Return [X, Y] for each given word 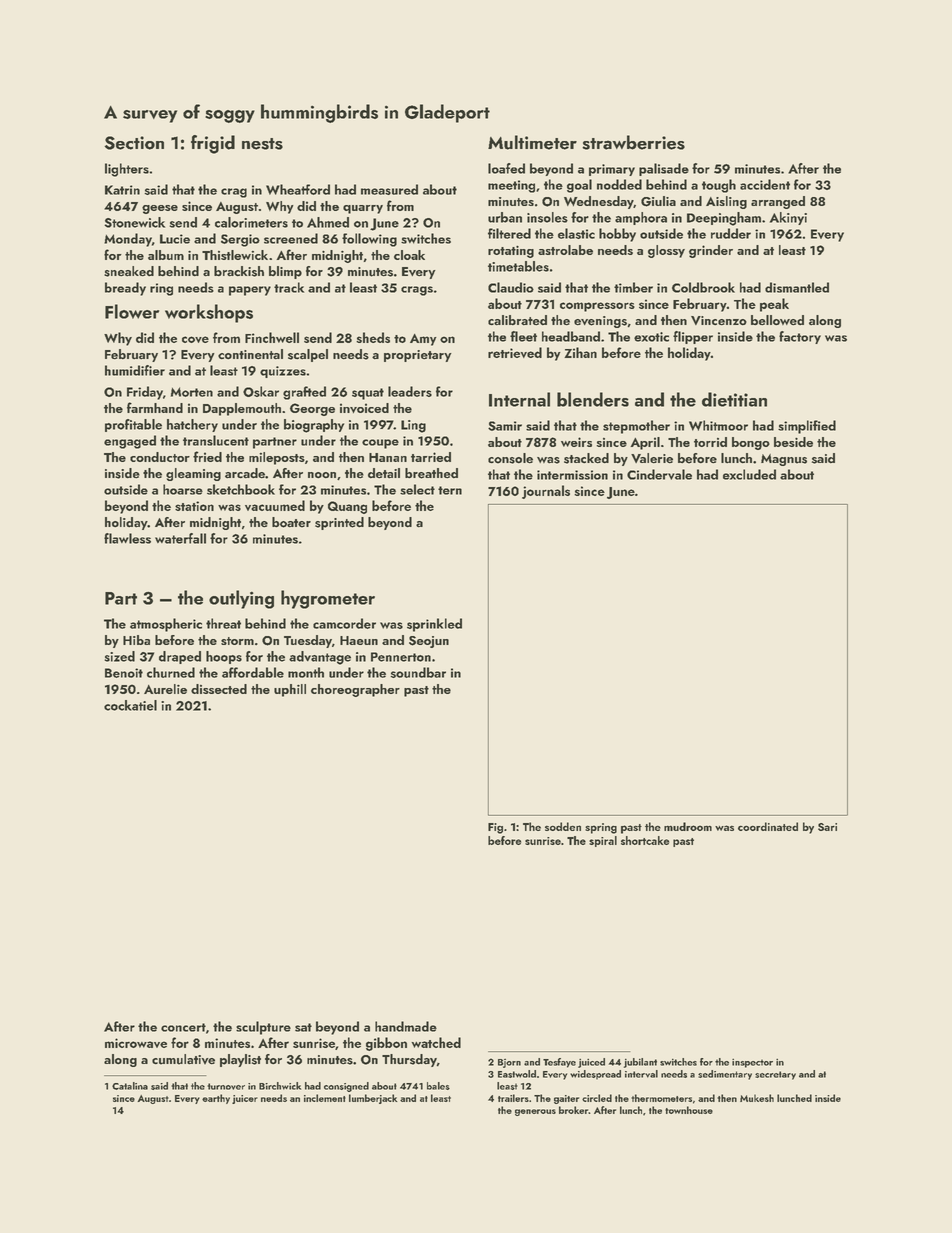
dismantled [797, 287]
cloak [409, 255]
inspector [752, 1063]
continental [250, 354]
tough [719, 186]
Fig [495, 828]
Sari [827, 827]
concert [183, 1027]
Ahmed [328, 222]
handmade [406, 1026]
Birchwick [280, 1086]
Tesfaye [559, 1063]
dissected [219, 689]
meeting [511, 186]
